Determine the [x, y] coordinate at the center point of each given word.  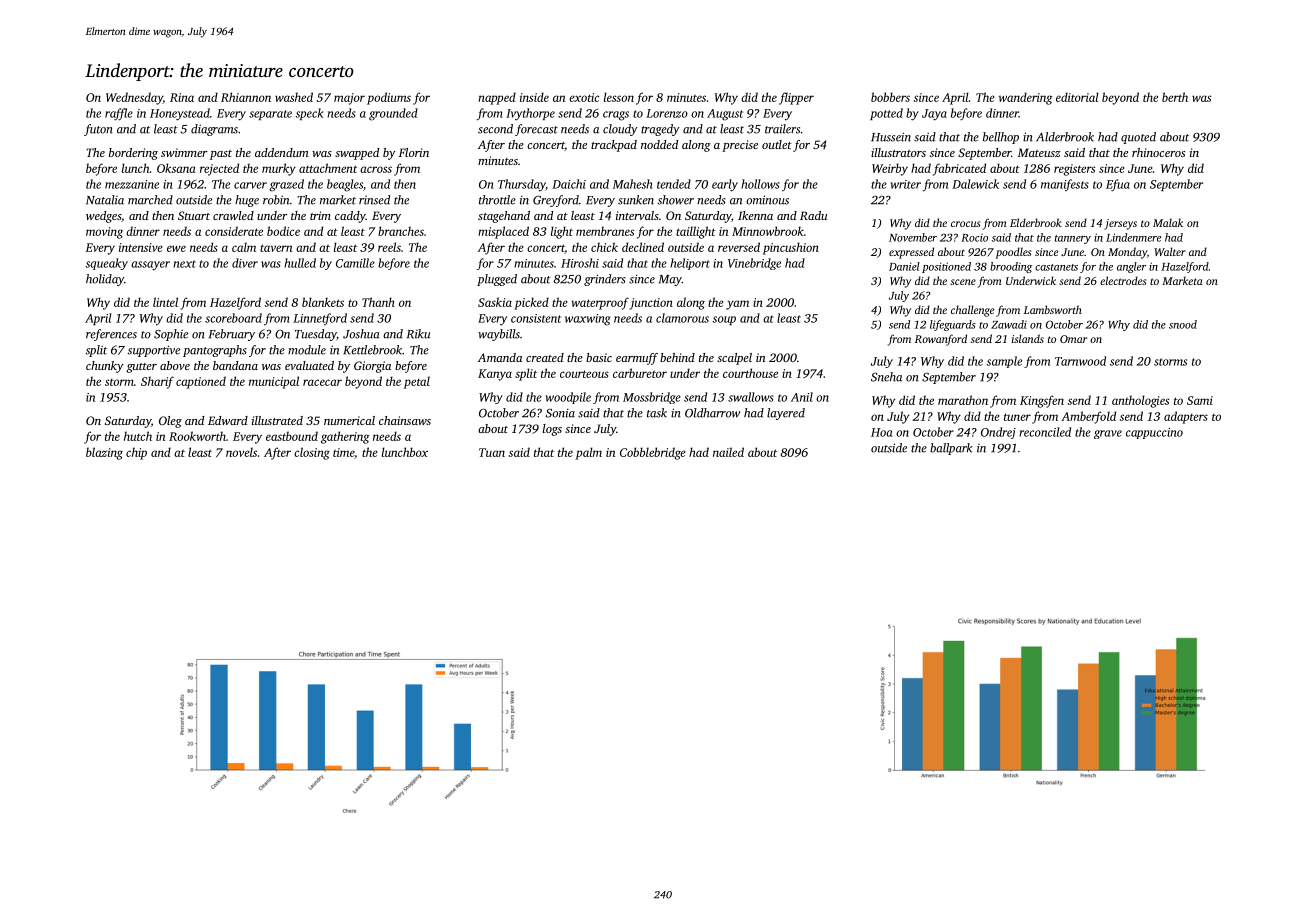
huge [247, 201]
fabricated [959, 169]
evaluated [309, 365]
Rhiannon [246, 97]
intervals [637, 215]
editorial [1077, 97]
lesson [619, 97]
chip [136, 453]
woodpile [568, 398]
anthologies [1140, 401]
